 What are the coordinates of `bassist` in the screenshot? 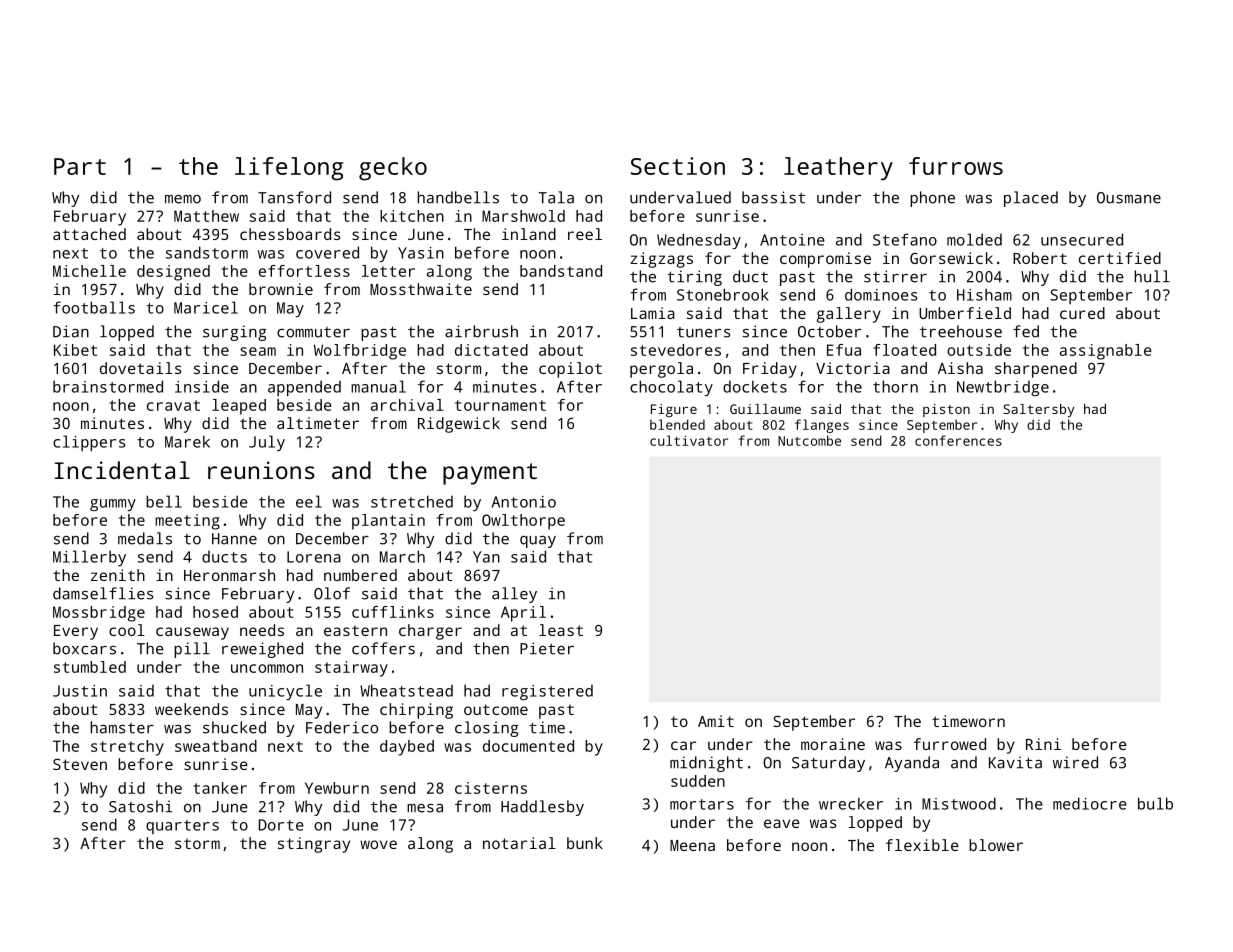 It's located at (773, 197).
